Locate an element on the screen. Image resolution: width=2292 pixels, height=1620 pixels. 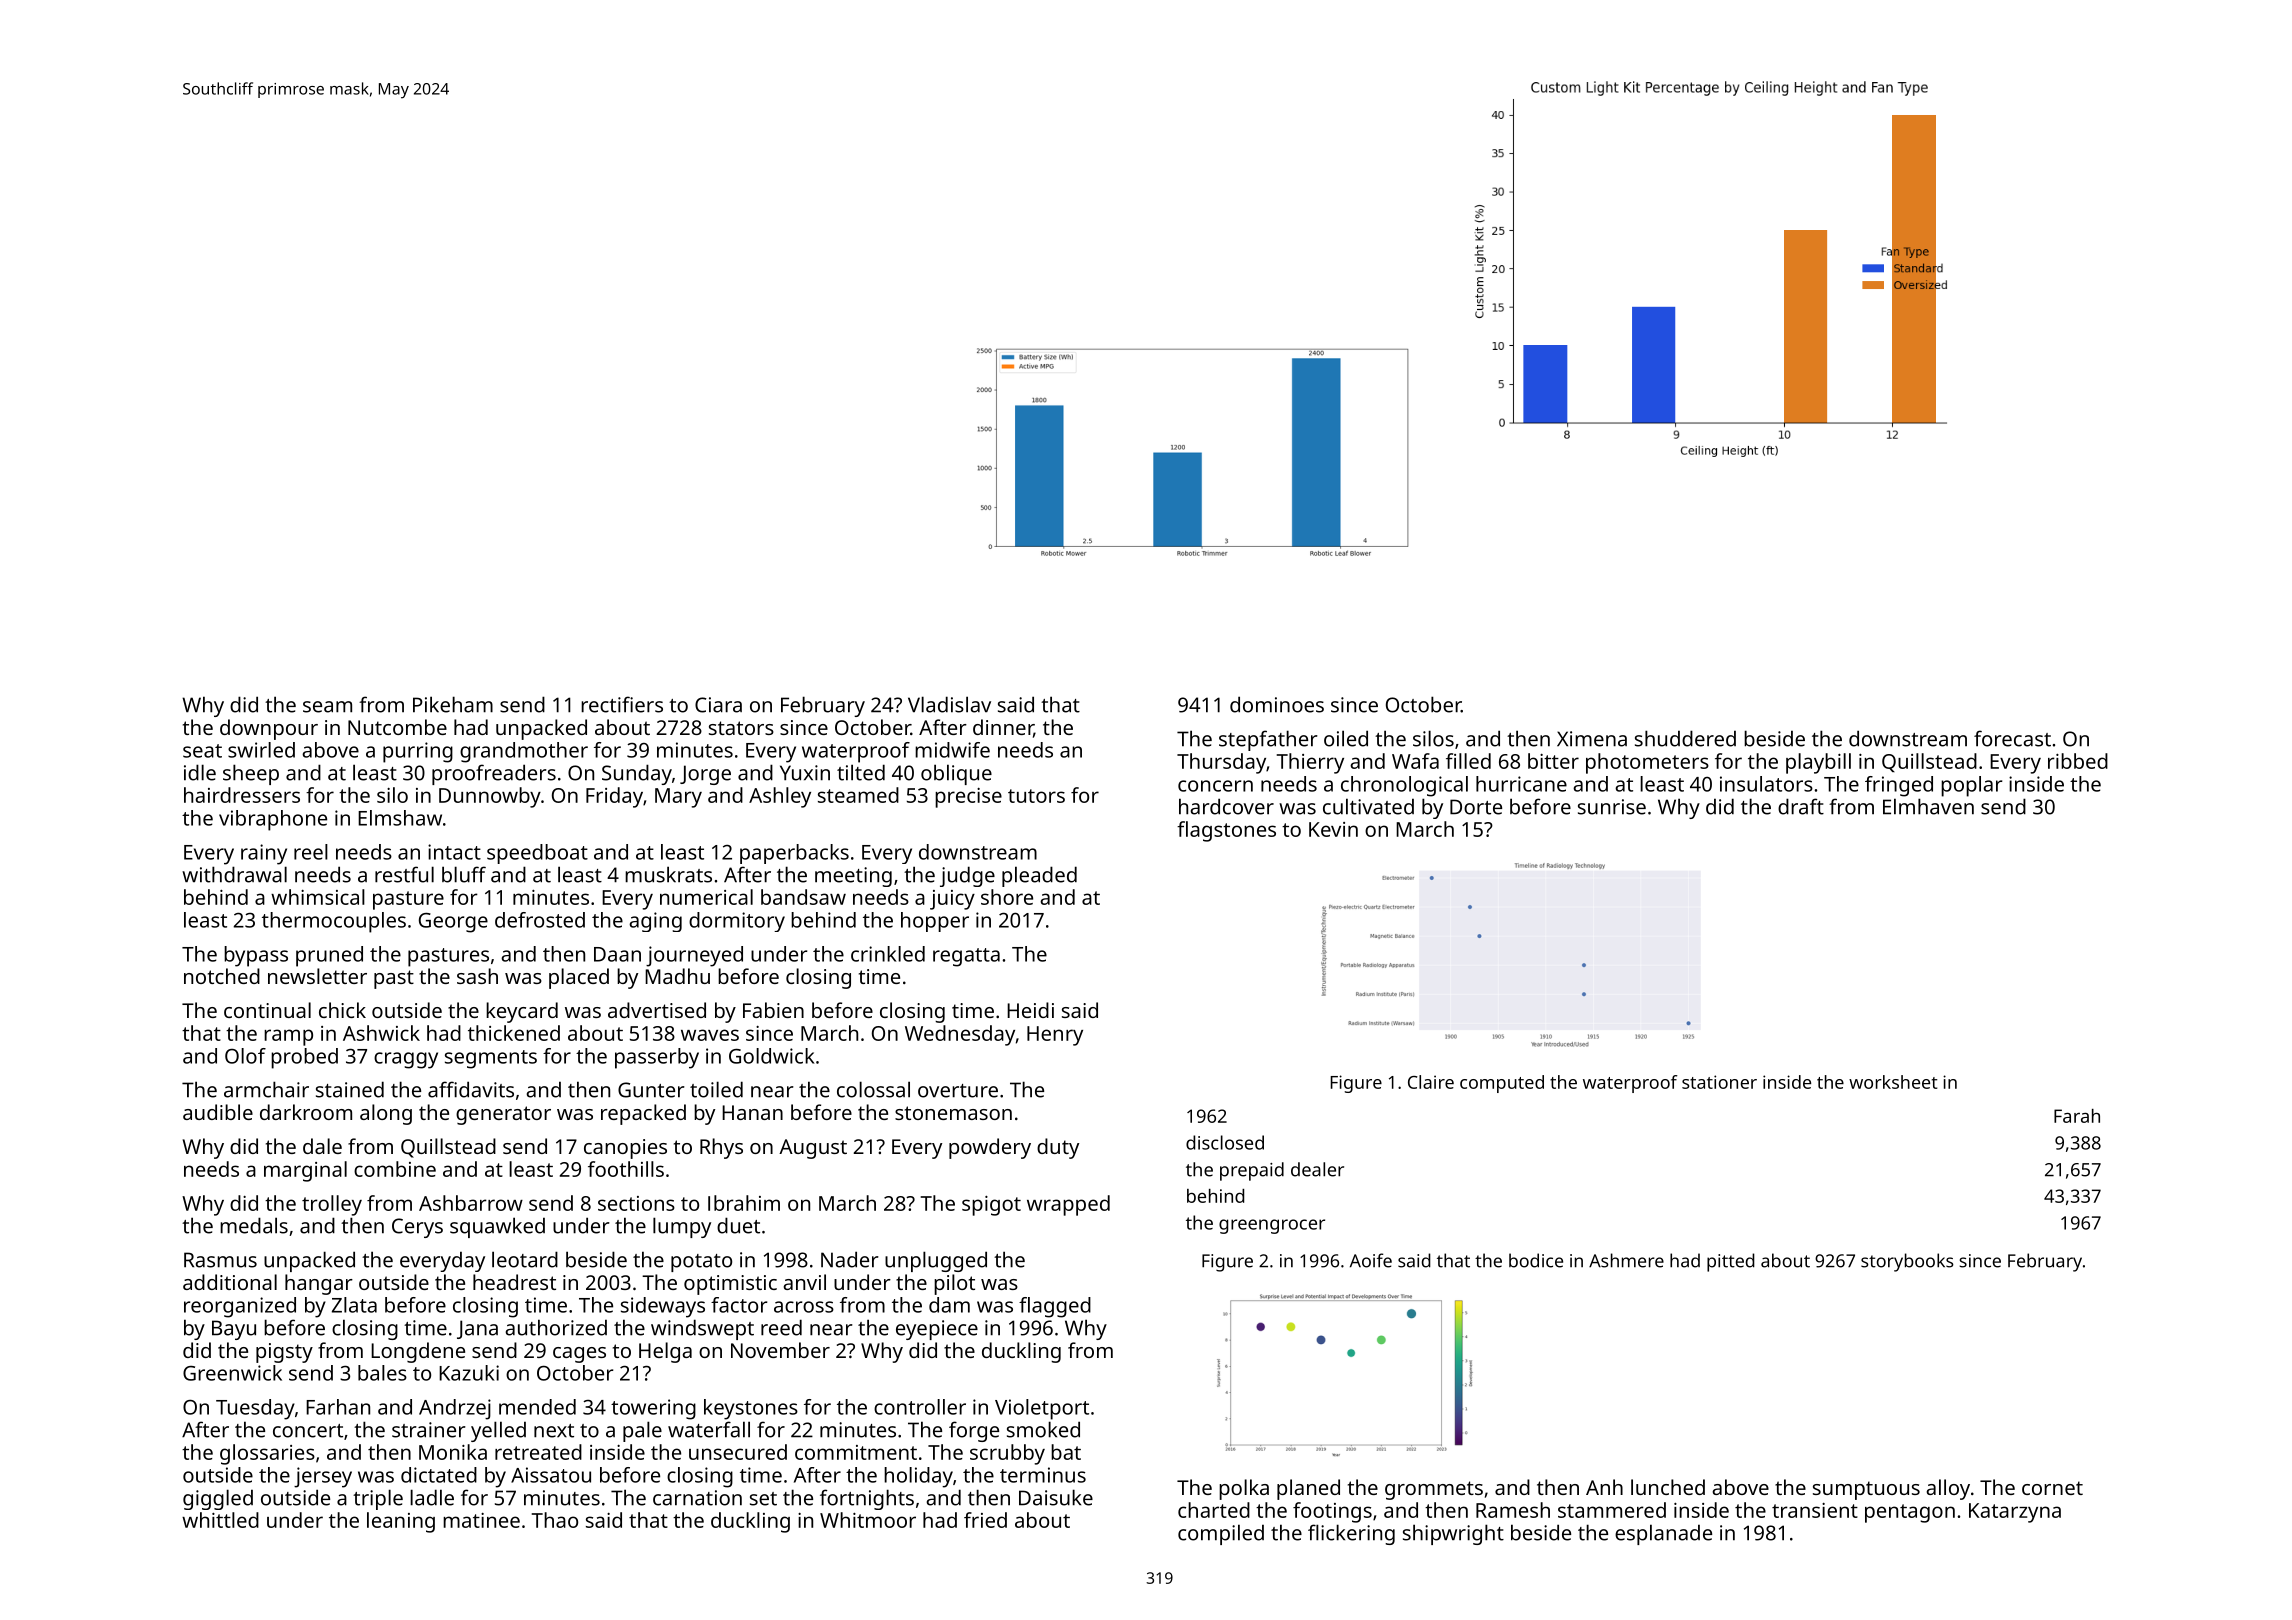
Daisuke is located at coordinates (1056, 1497).
